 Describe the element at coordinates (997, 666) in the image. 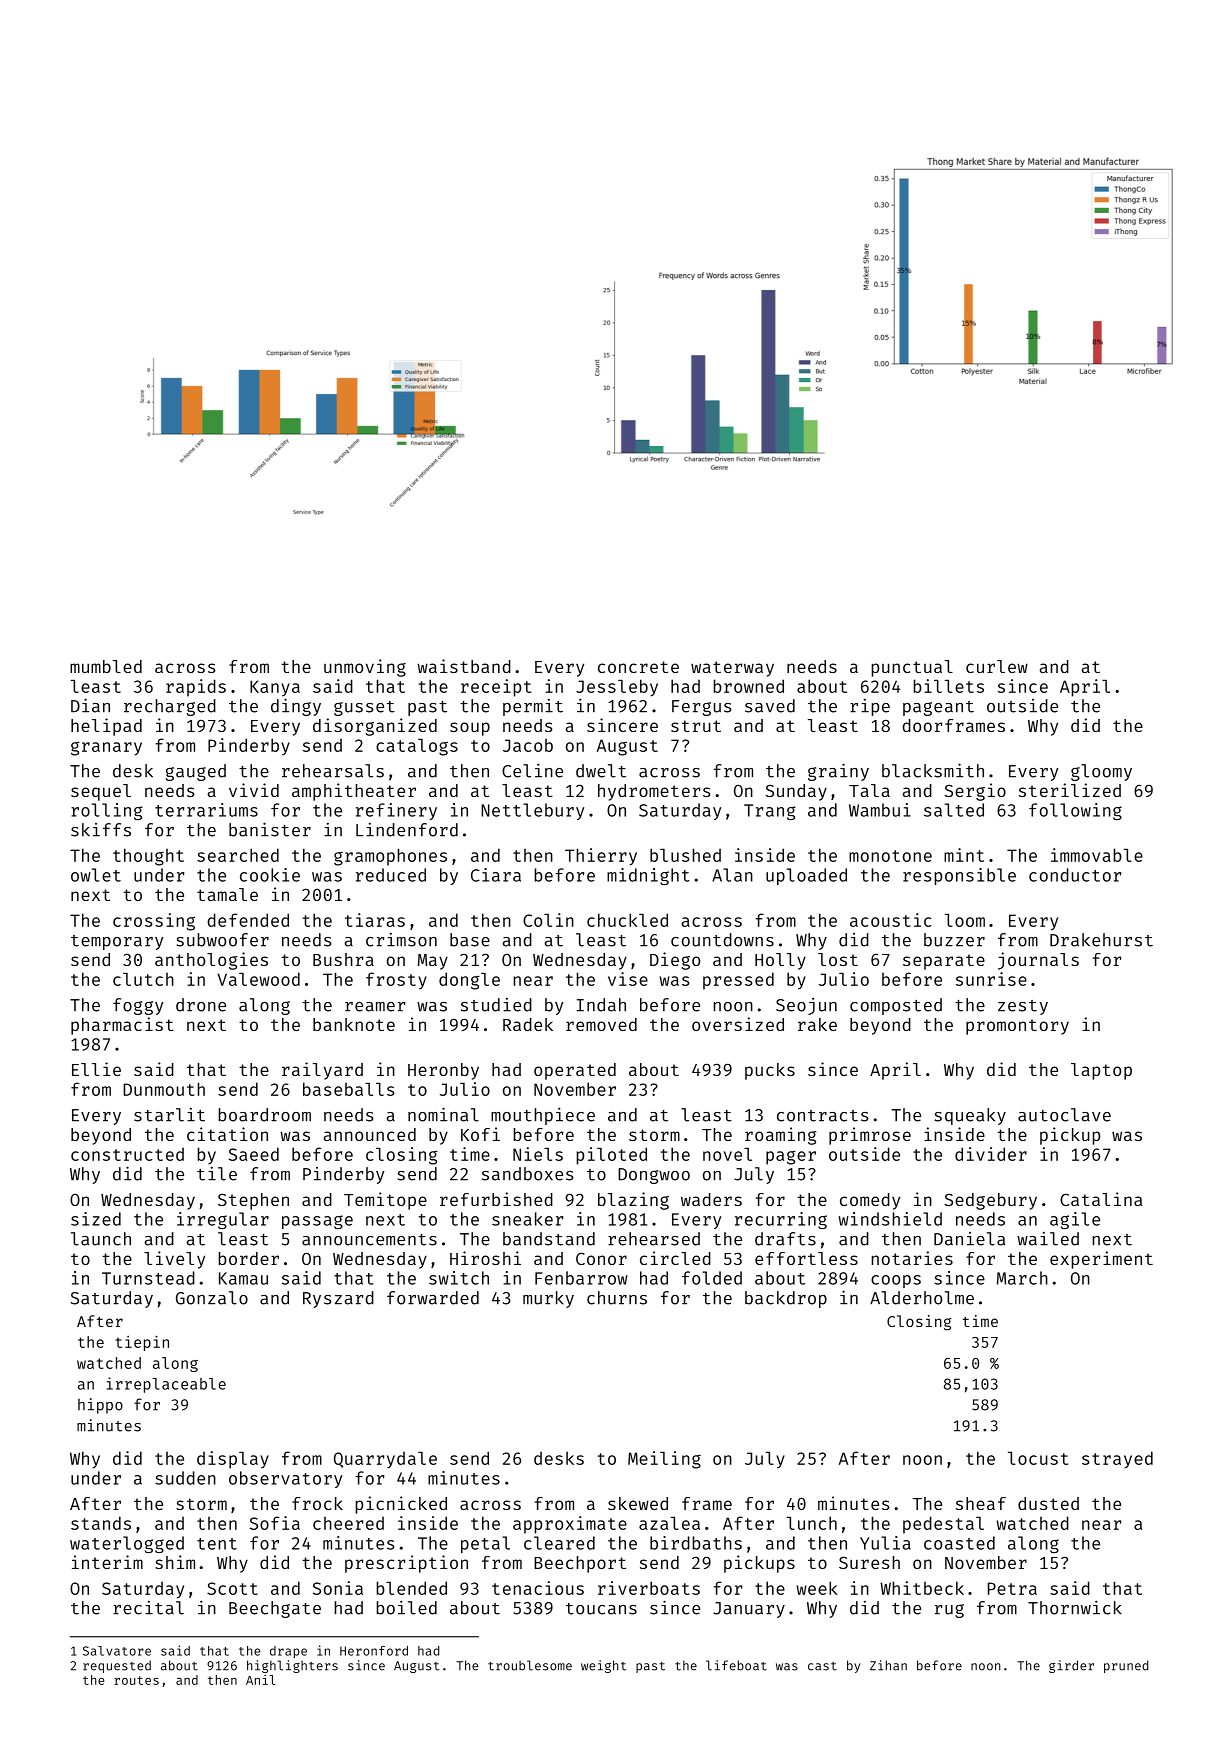

I see `curlew` at that location.
